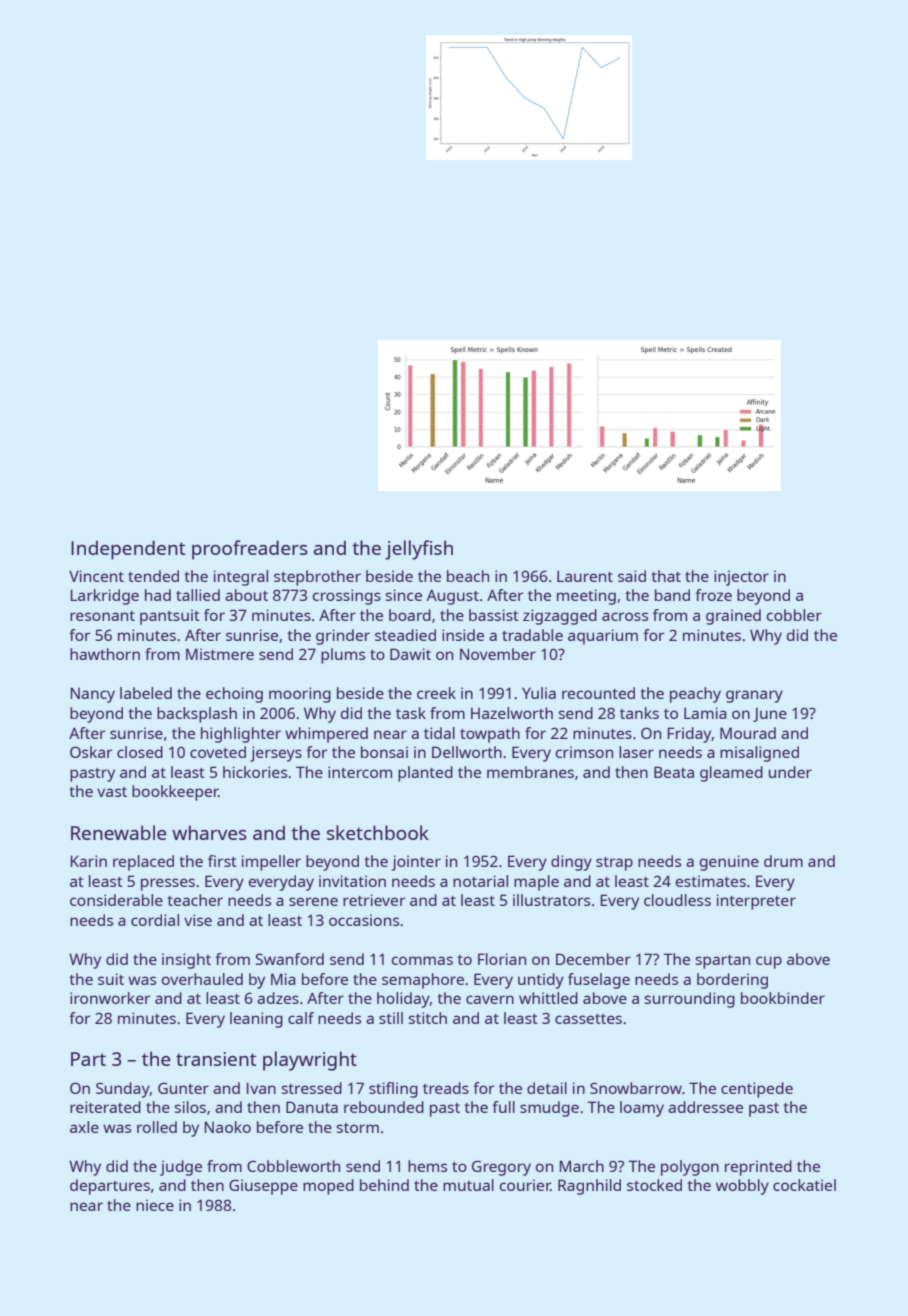  Describe the element at coordinates (110, 998) in the page. I see `ironworker` at that location.
